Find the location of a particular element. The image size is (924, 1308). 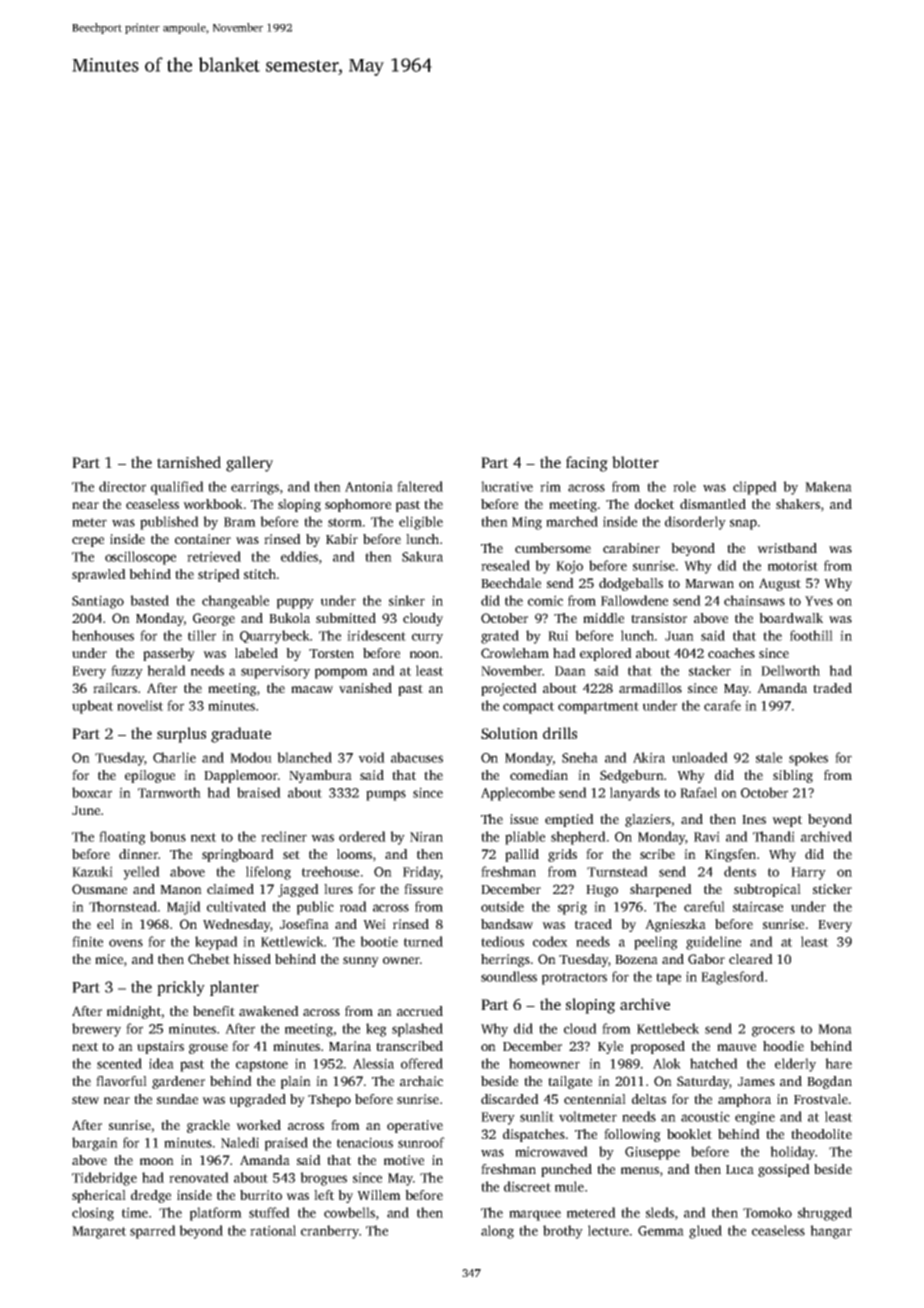

spokes is located at coordinates (808, 759).
